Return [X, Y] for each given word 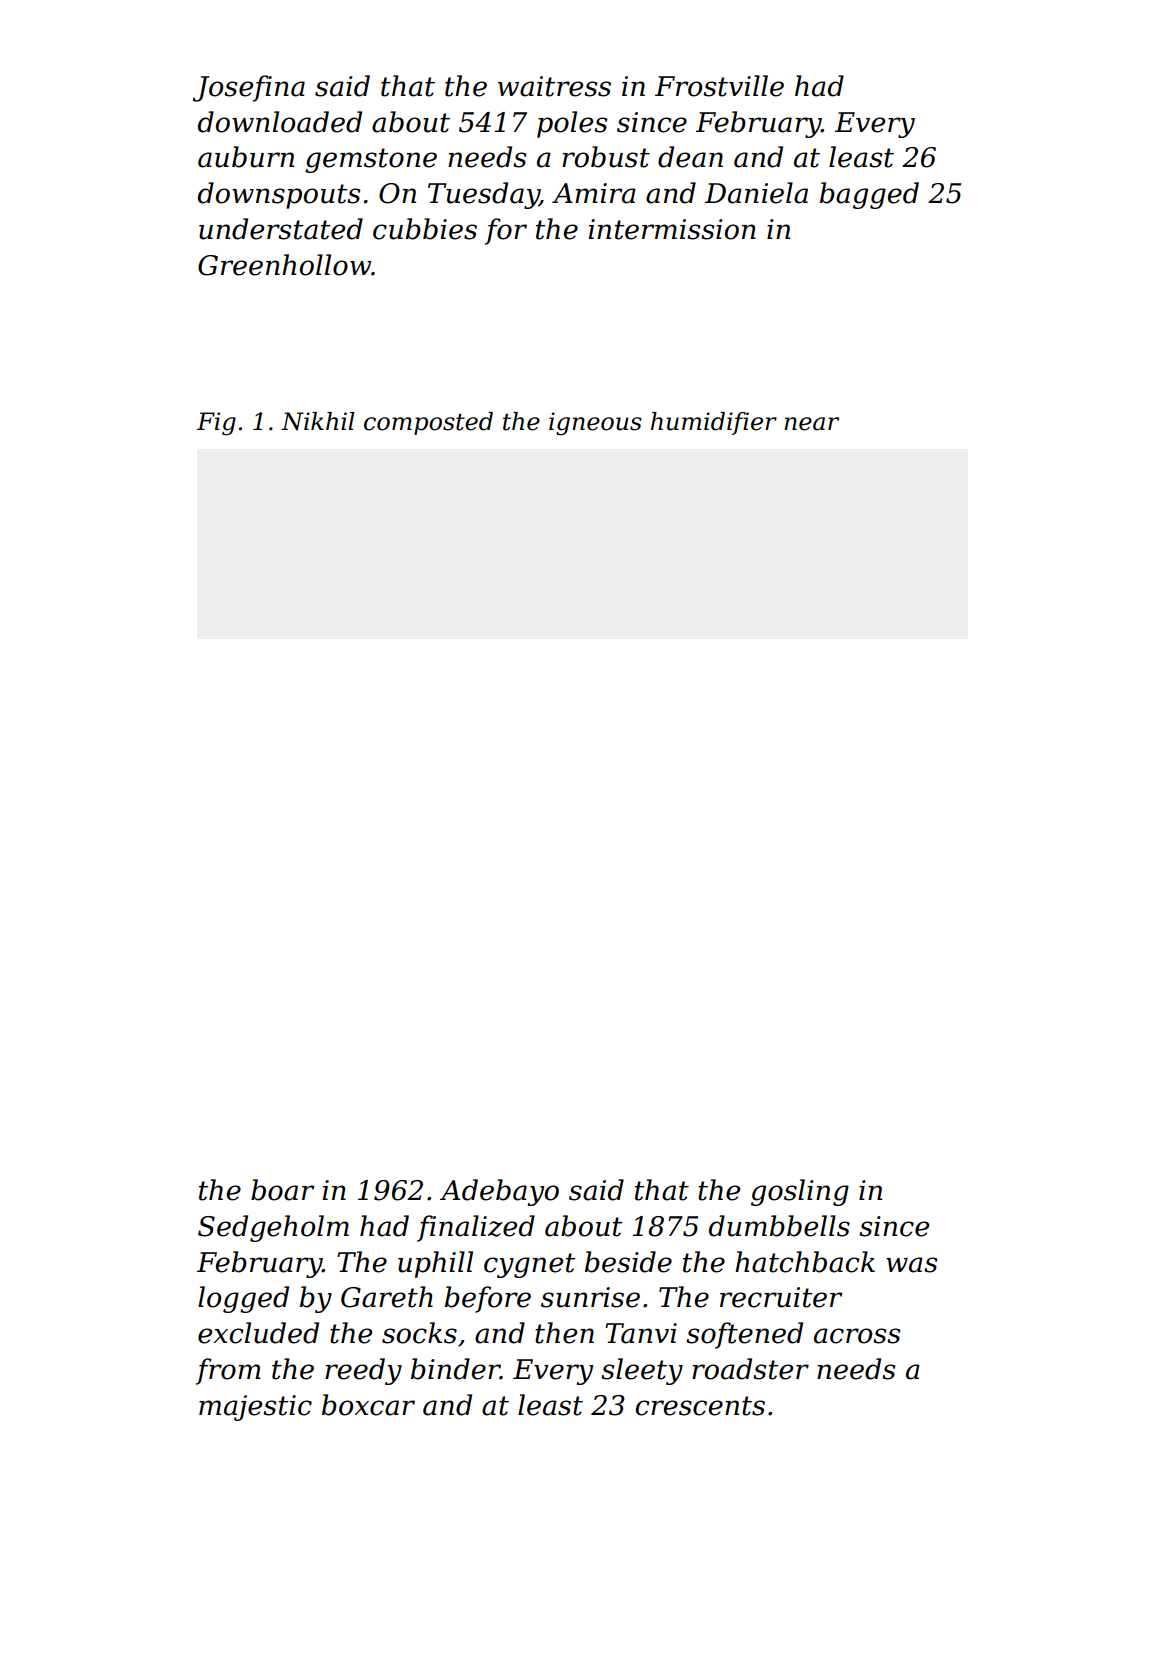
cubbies [425, 229]
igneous [595, 424]
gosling [800, 1192]
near [811, 424]
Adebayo [499, 1192]
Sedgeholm [273, 1228]
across [857, 1336]
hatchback [805, 1262]
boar [283, 1190]
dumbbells [779, 1226]
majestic [255, 1408]
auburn [246, 157]
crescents [700, 1406]
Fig [216, 424]
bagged [869, 195]
